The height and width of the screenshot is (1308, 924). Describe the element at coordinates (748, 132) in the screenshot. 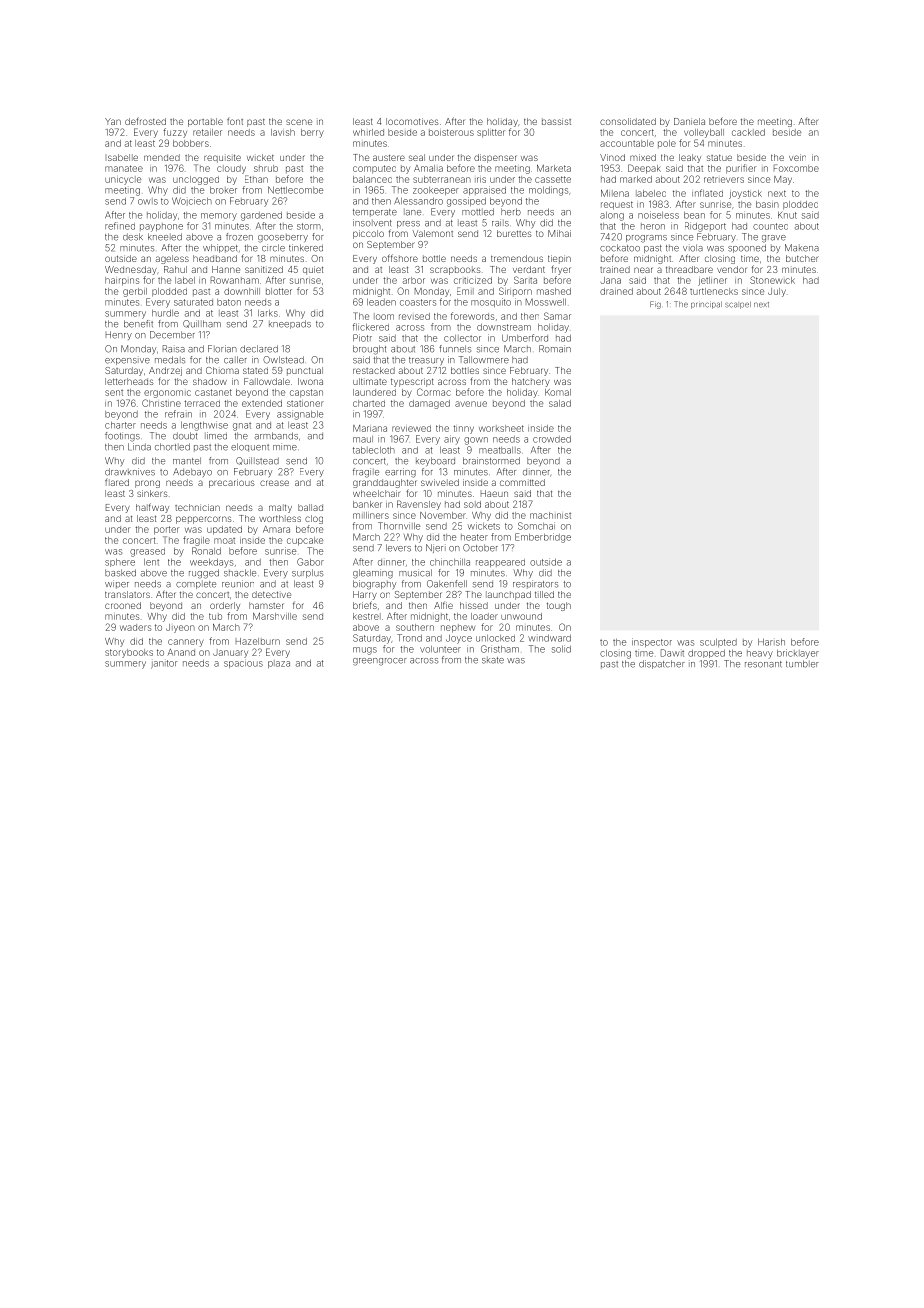

I see `cackled` at that location.
